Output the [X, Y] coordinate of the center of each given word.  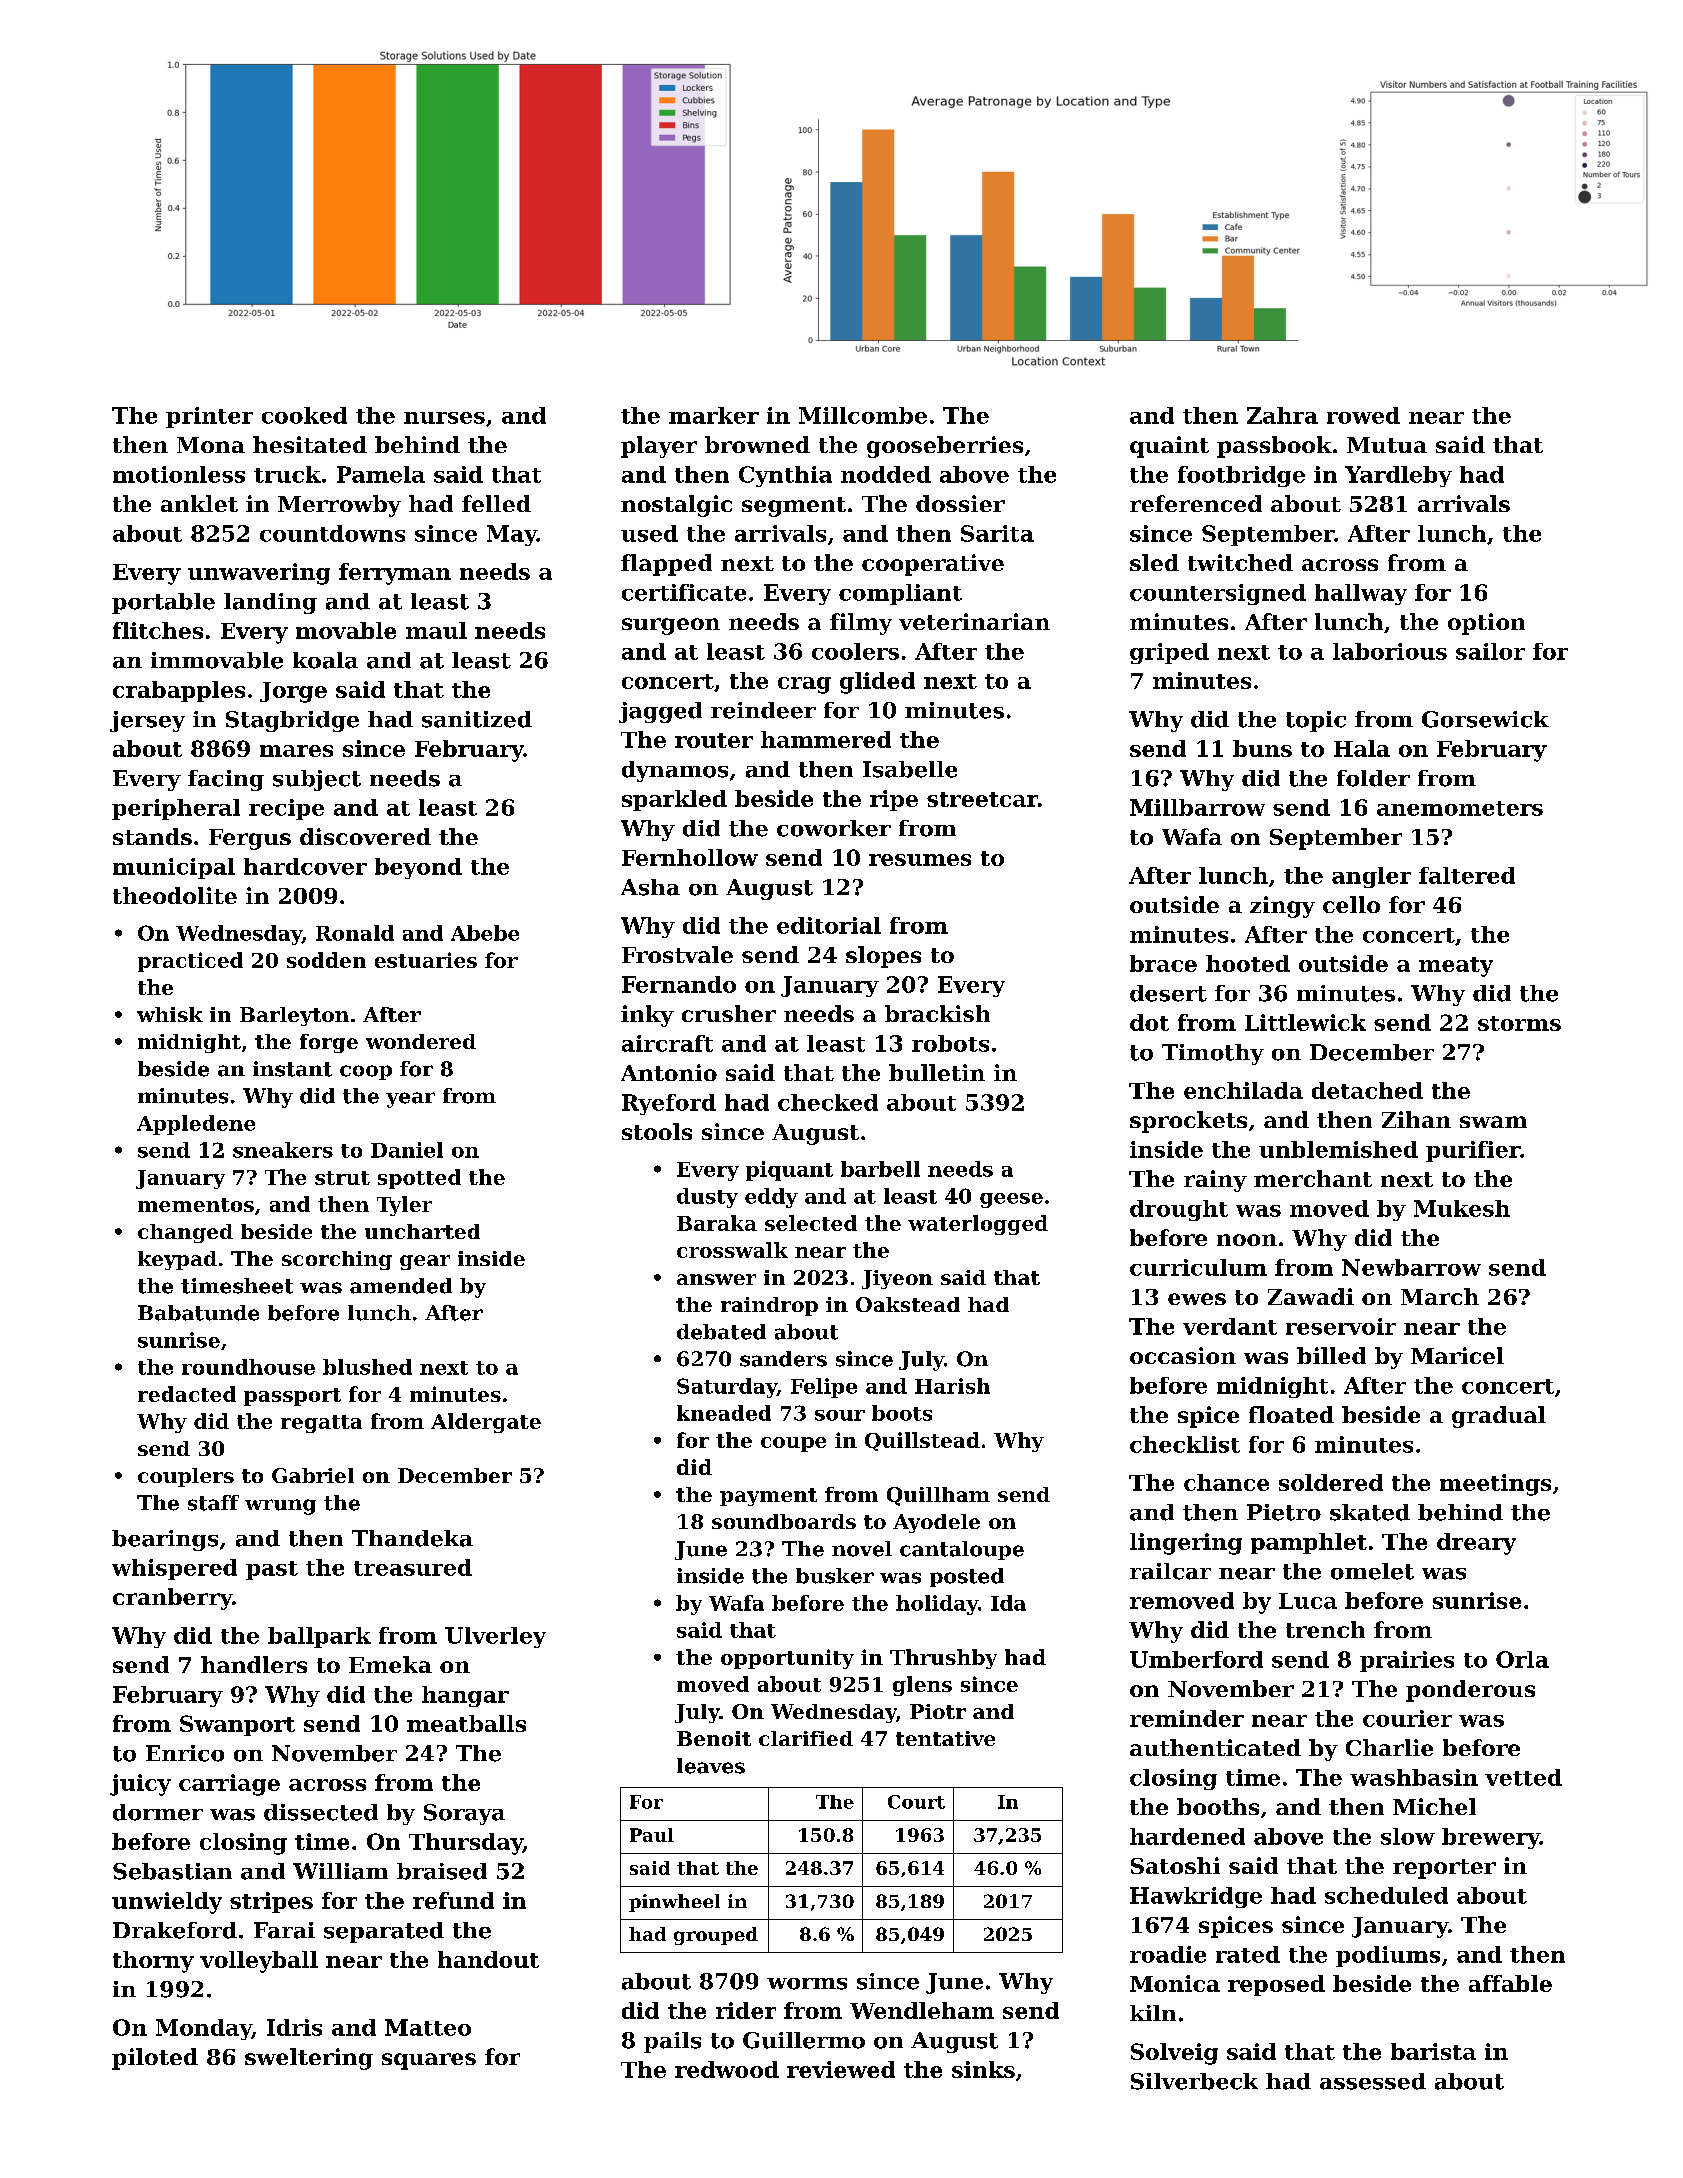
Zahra [1282, 415]
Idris [294, 2027]
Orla [1522, 1659]
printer [209, 417]
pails [672, 2042]
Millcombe [863, 415]
